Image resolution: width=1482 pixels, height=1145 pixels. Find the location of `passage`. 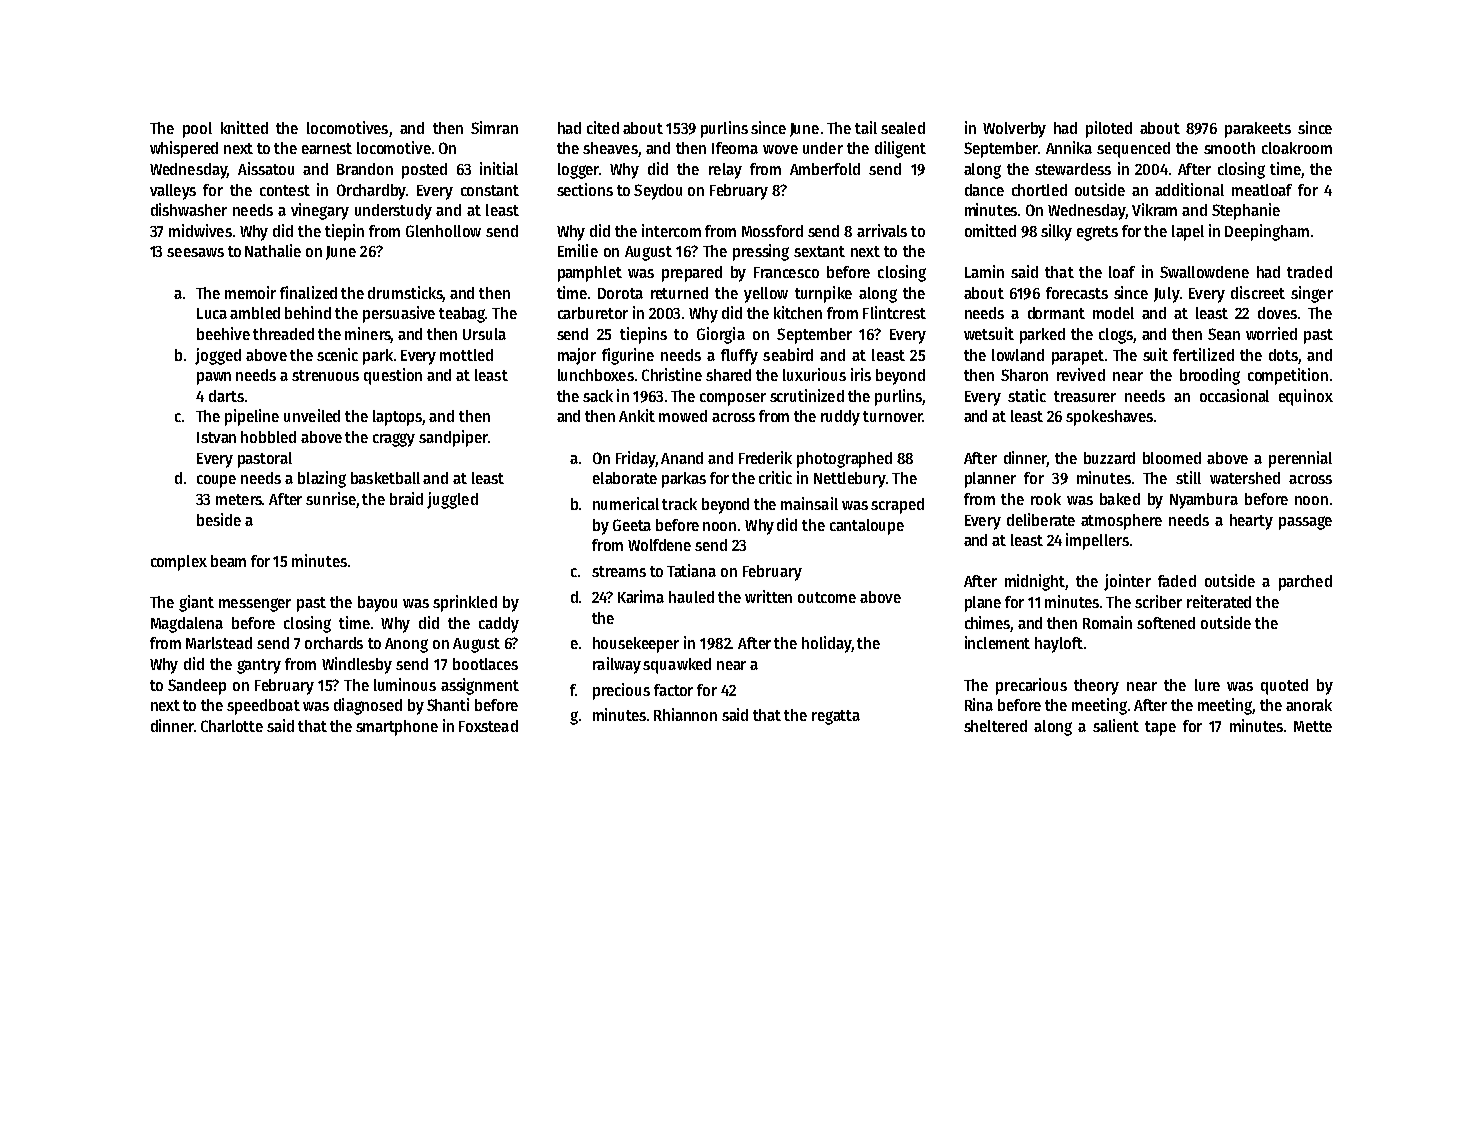

passage is located at coordinates (1305, 523).
